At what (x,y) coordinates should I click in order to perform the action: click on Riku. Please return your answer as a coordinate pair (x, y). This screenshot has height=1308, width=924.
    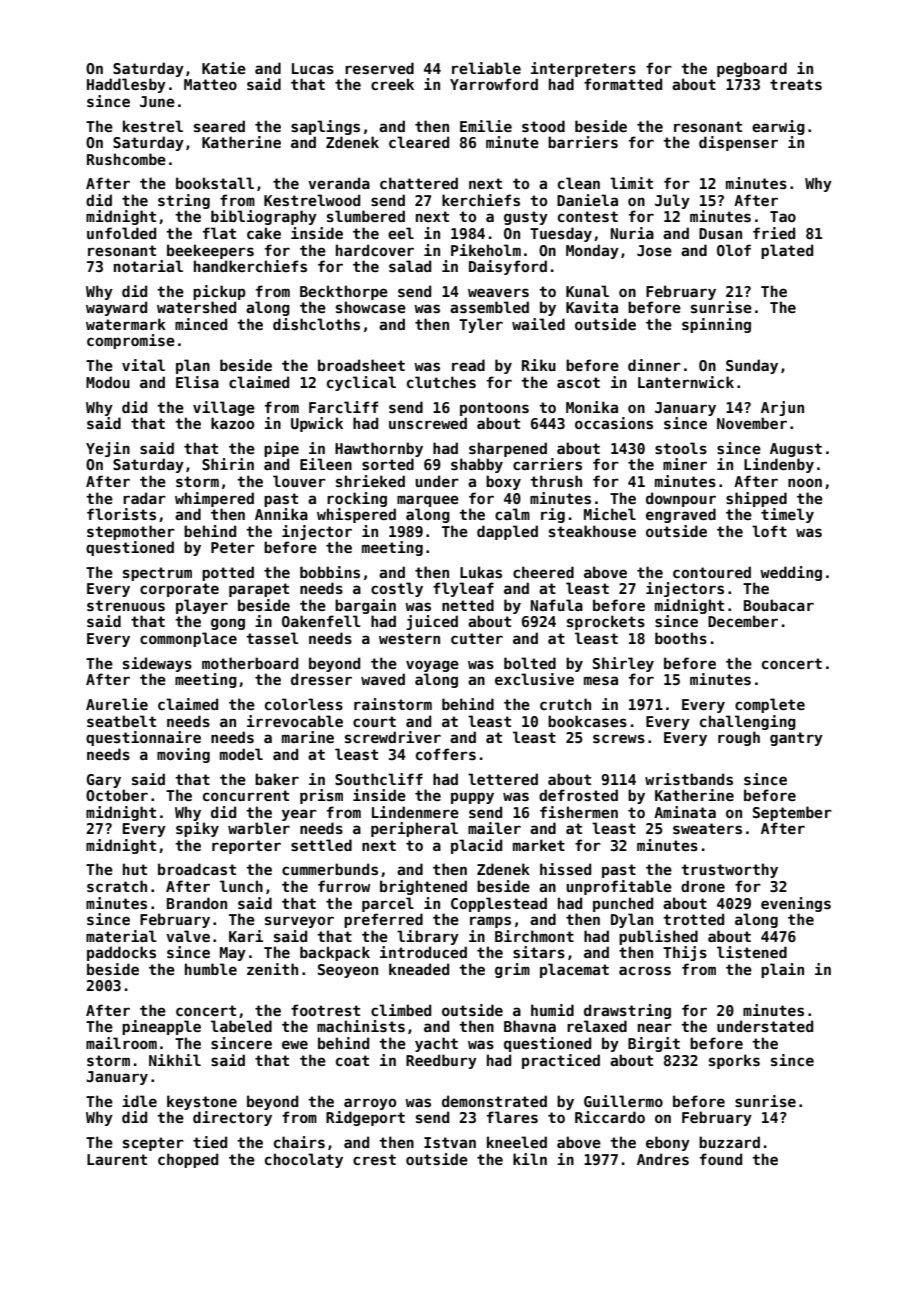
    Looking at the image, I should click on (539, 365).
